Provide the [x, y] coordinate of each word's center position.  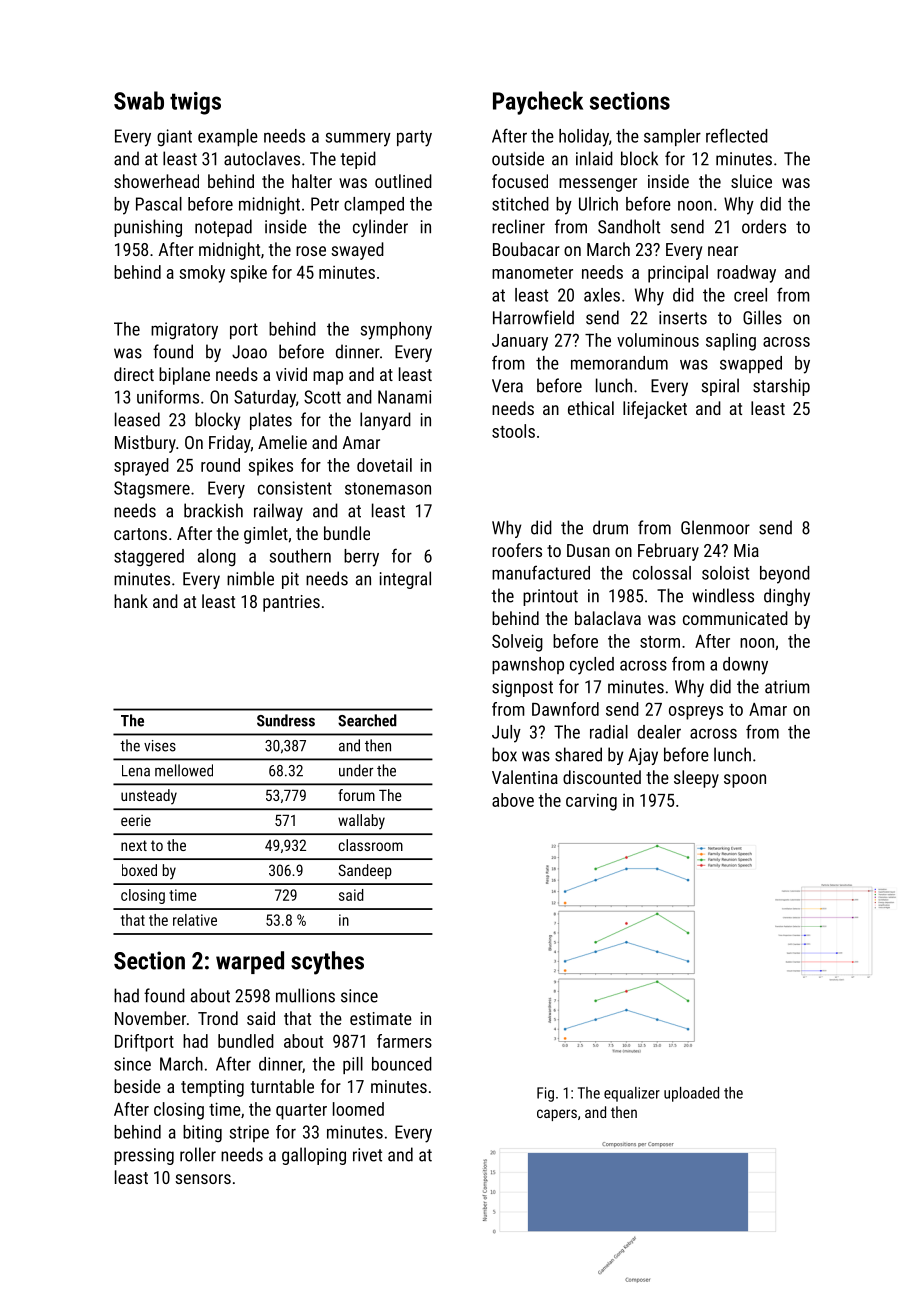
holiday [584, 138]
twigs [195, 103]
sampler [672, 137]
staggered [149, 558]
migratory [184, 331]
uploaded [691, 1094]
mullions [305, 995]
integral [405, 580]
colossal [662, 573]
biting [202, 1134]
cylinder [380, 228]
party [414, 138]
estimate [381, 1018]
